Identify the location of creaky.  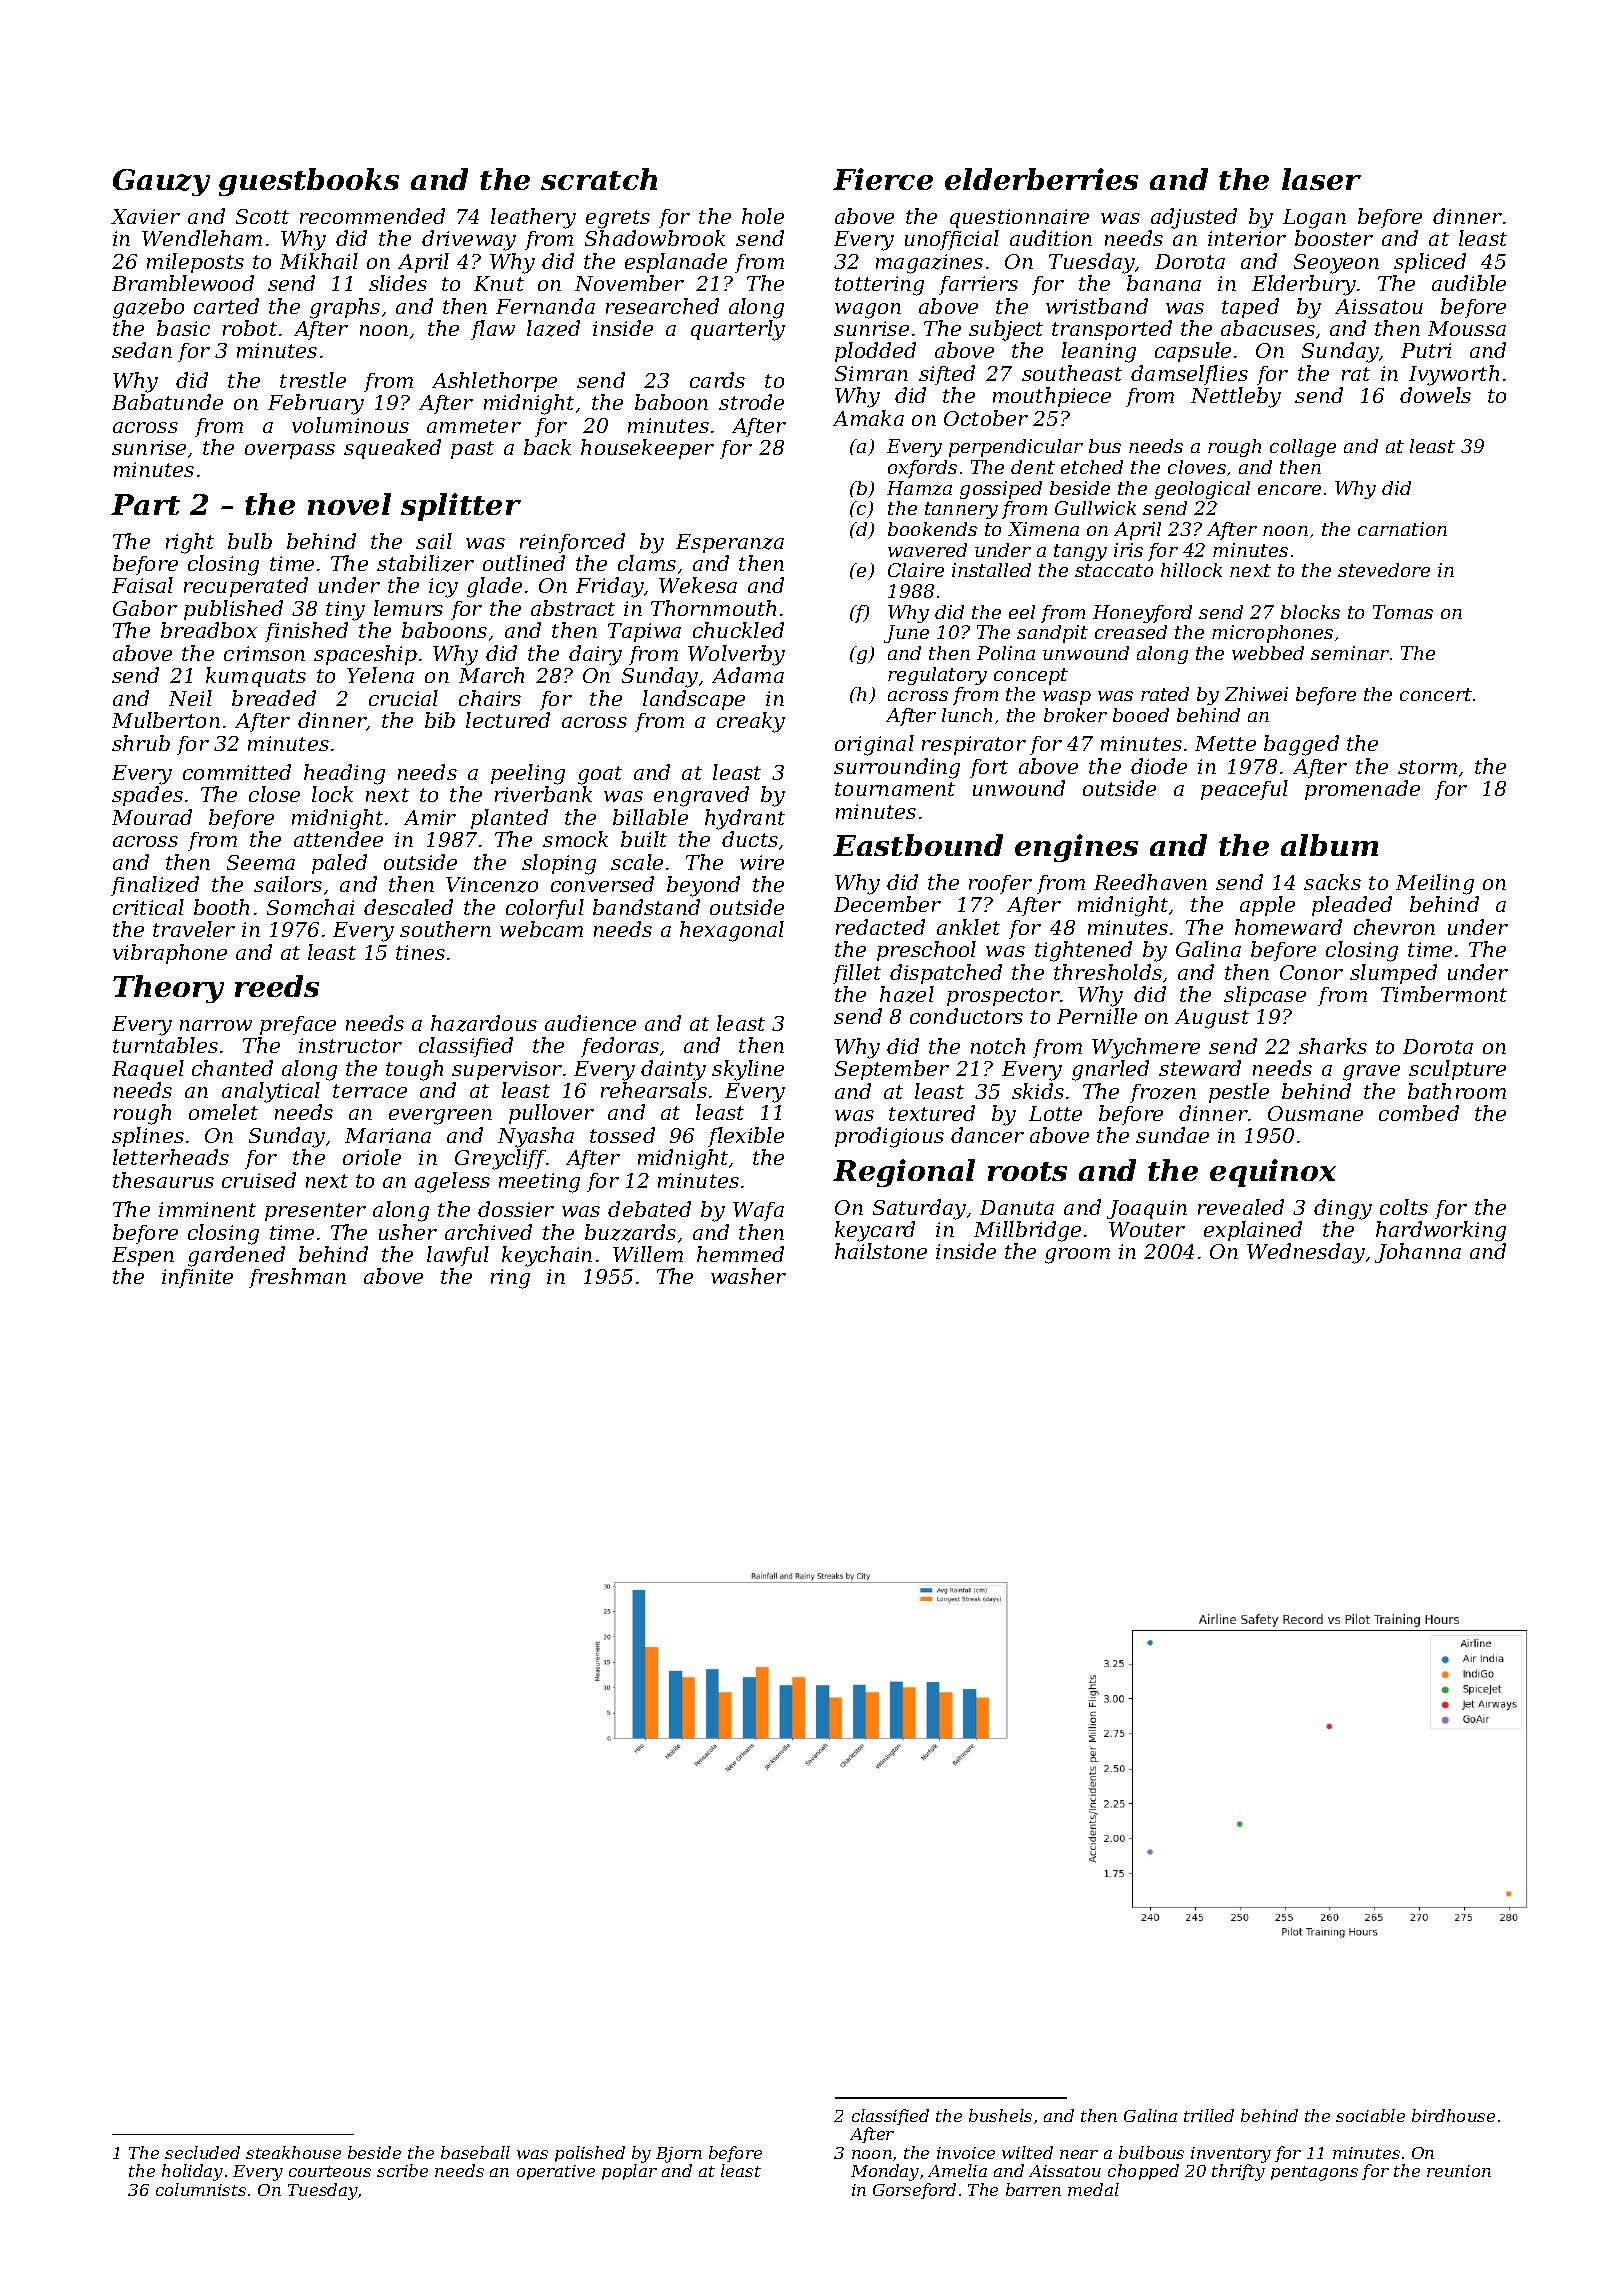
(751, 722).
